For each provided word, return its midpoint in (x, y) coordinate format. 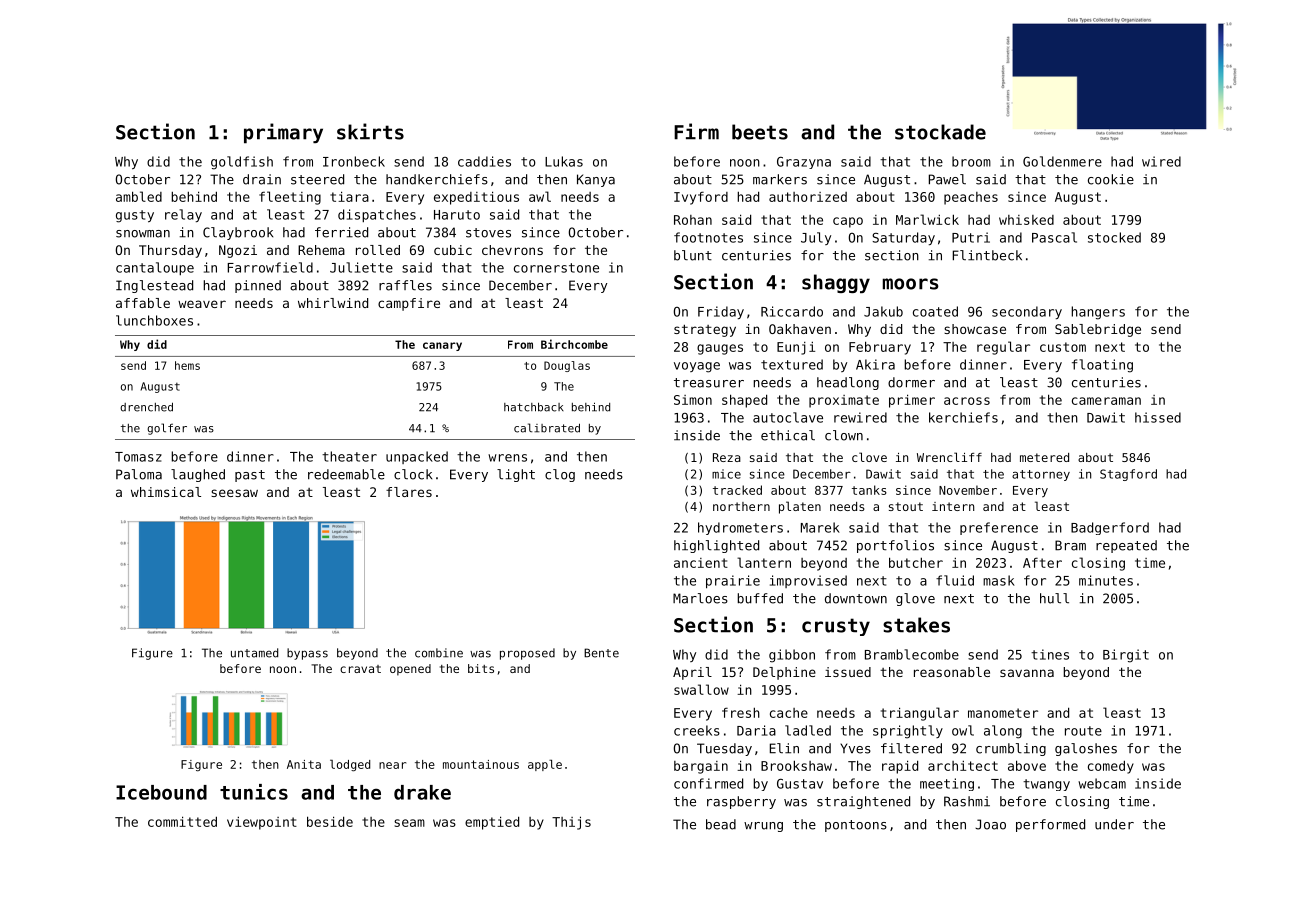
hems (187, 365)
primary (283, 133)
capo (848, 222)
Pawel (947, 179)
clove (869, 457)
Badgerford (1110, 528)
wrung (763, 827)
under (1114, 824)
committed (182, 821)
